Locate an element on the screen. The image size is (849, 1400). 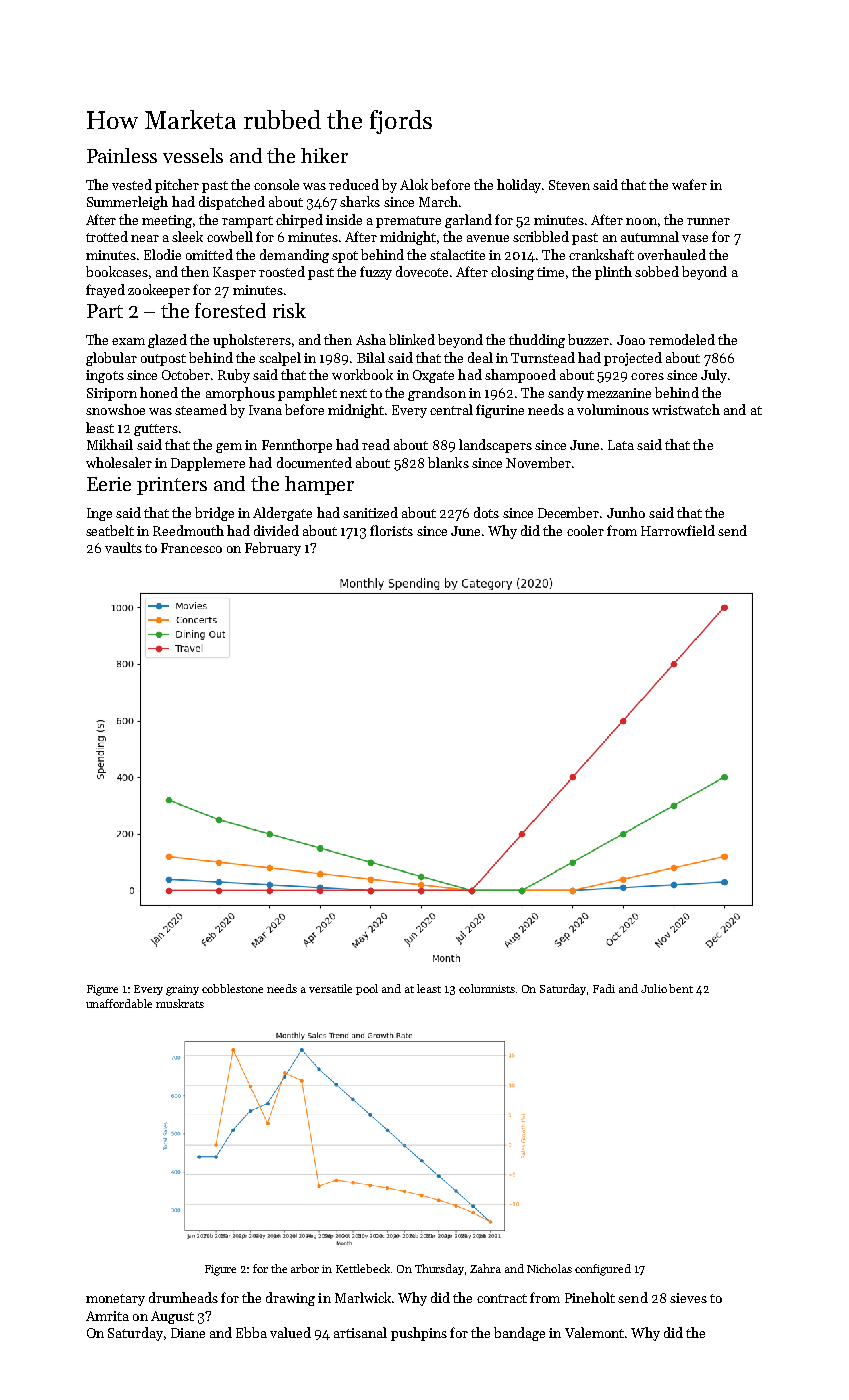
drumheads is located at coordinates (183, 1297).
